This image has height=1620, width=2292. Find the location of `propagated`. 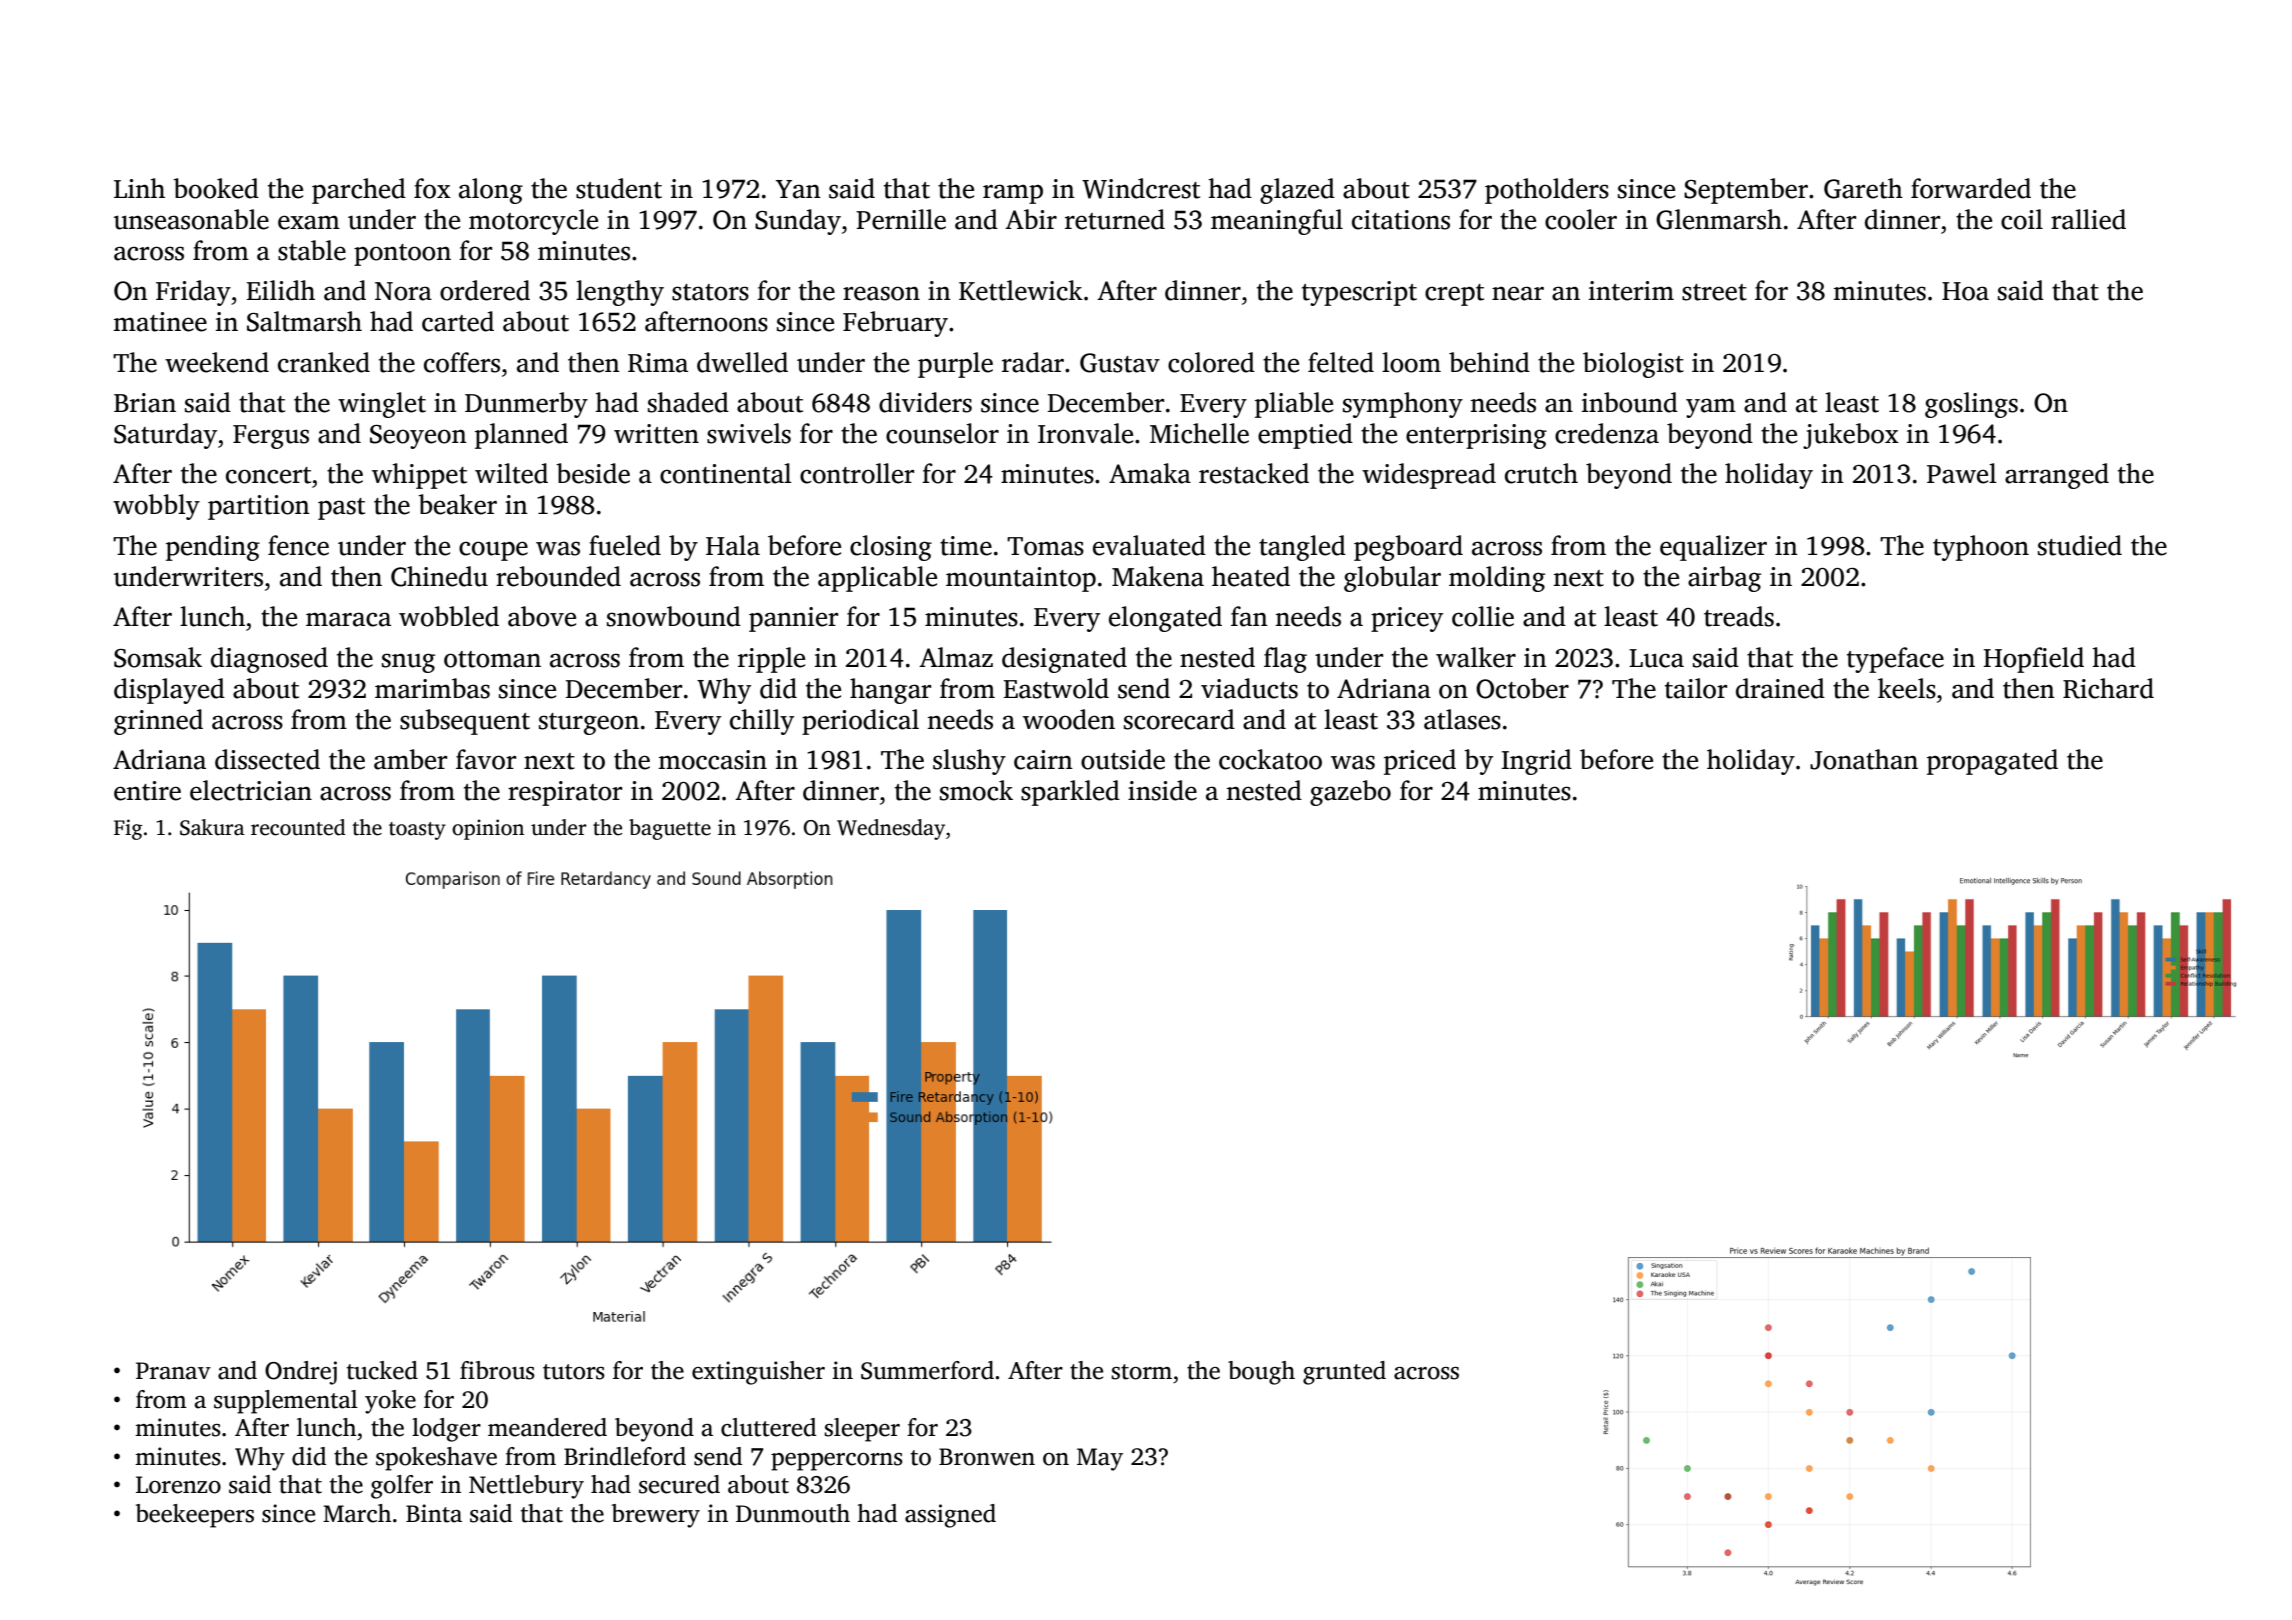

propagated is located at coordinates (1992, 762).
